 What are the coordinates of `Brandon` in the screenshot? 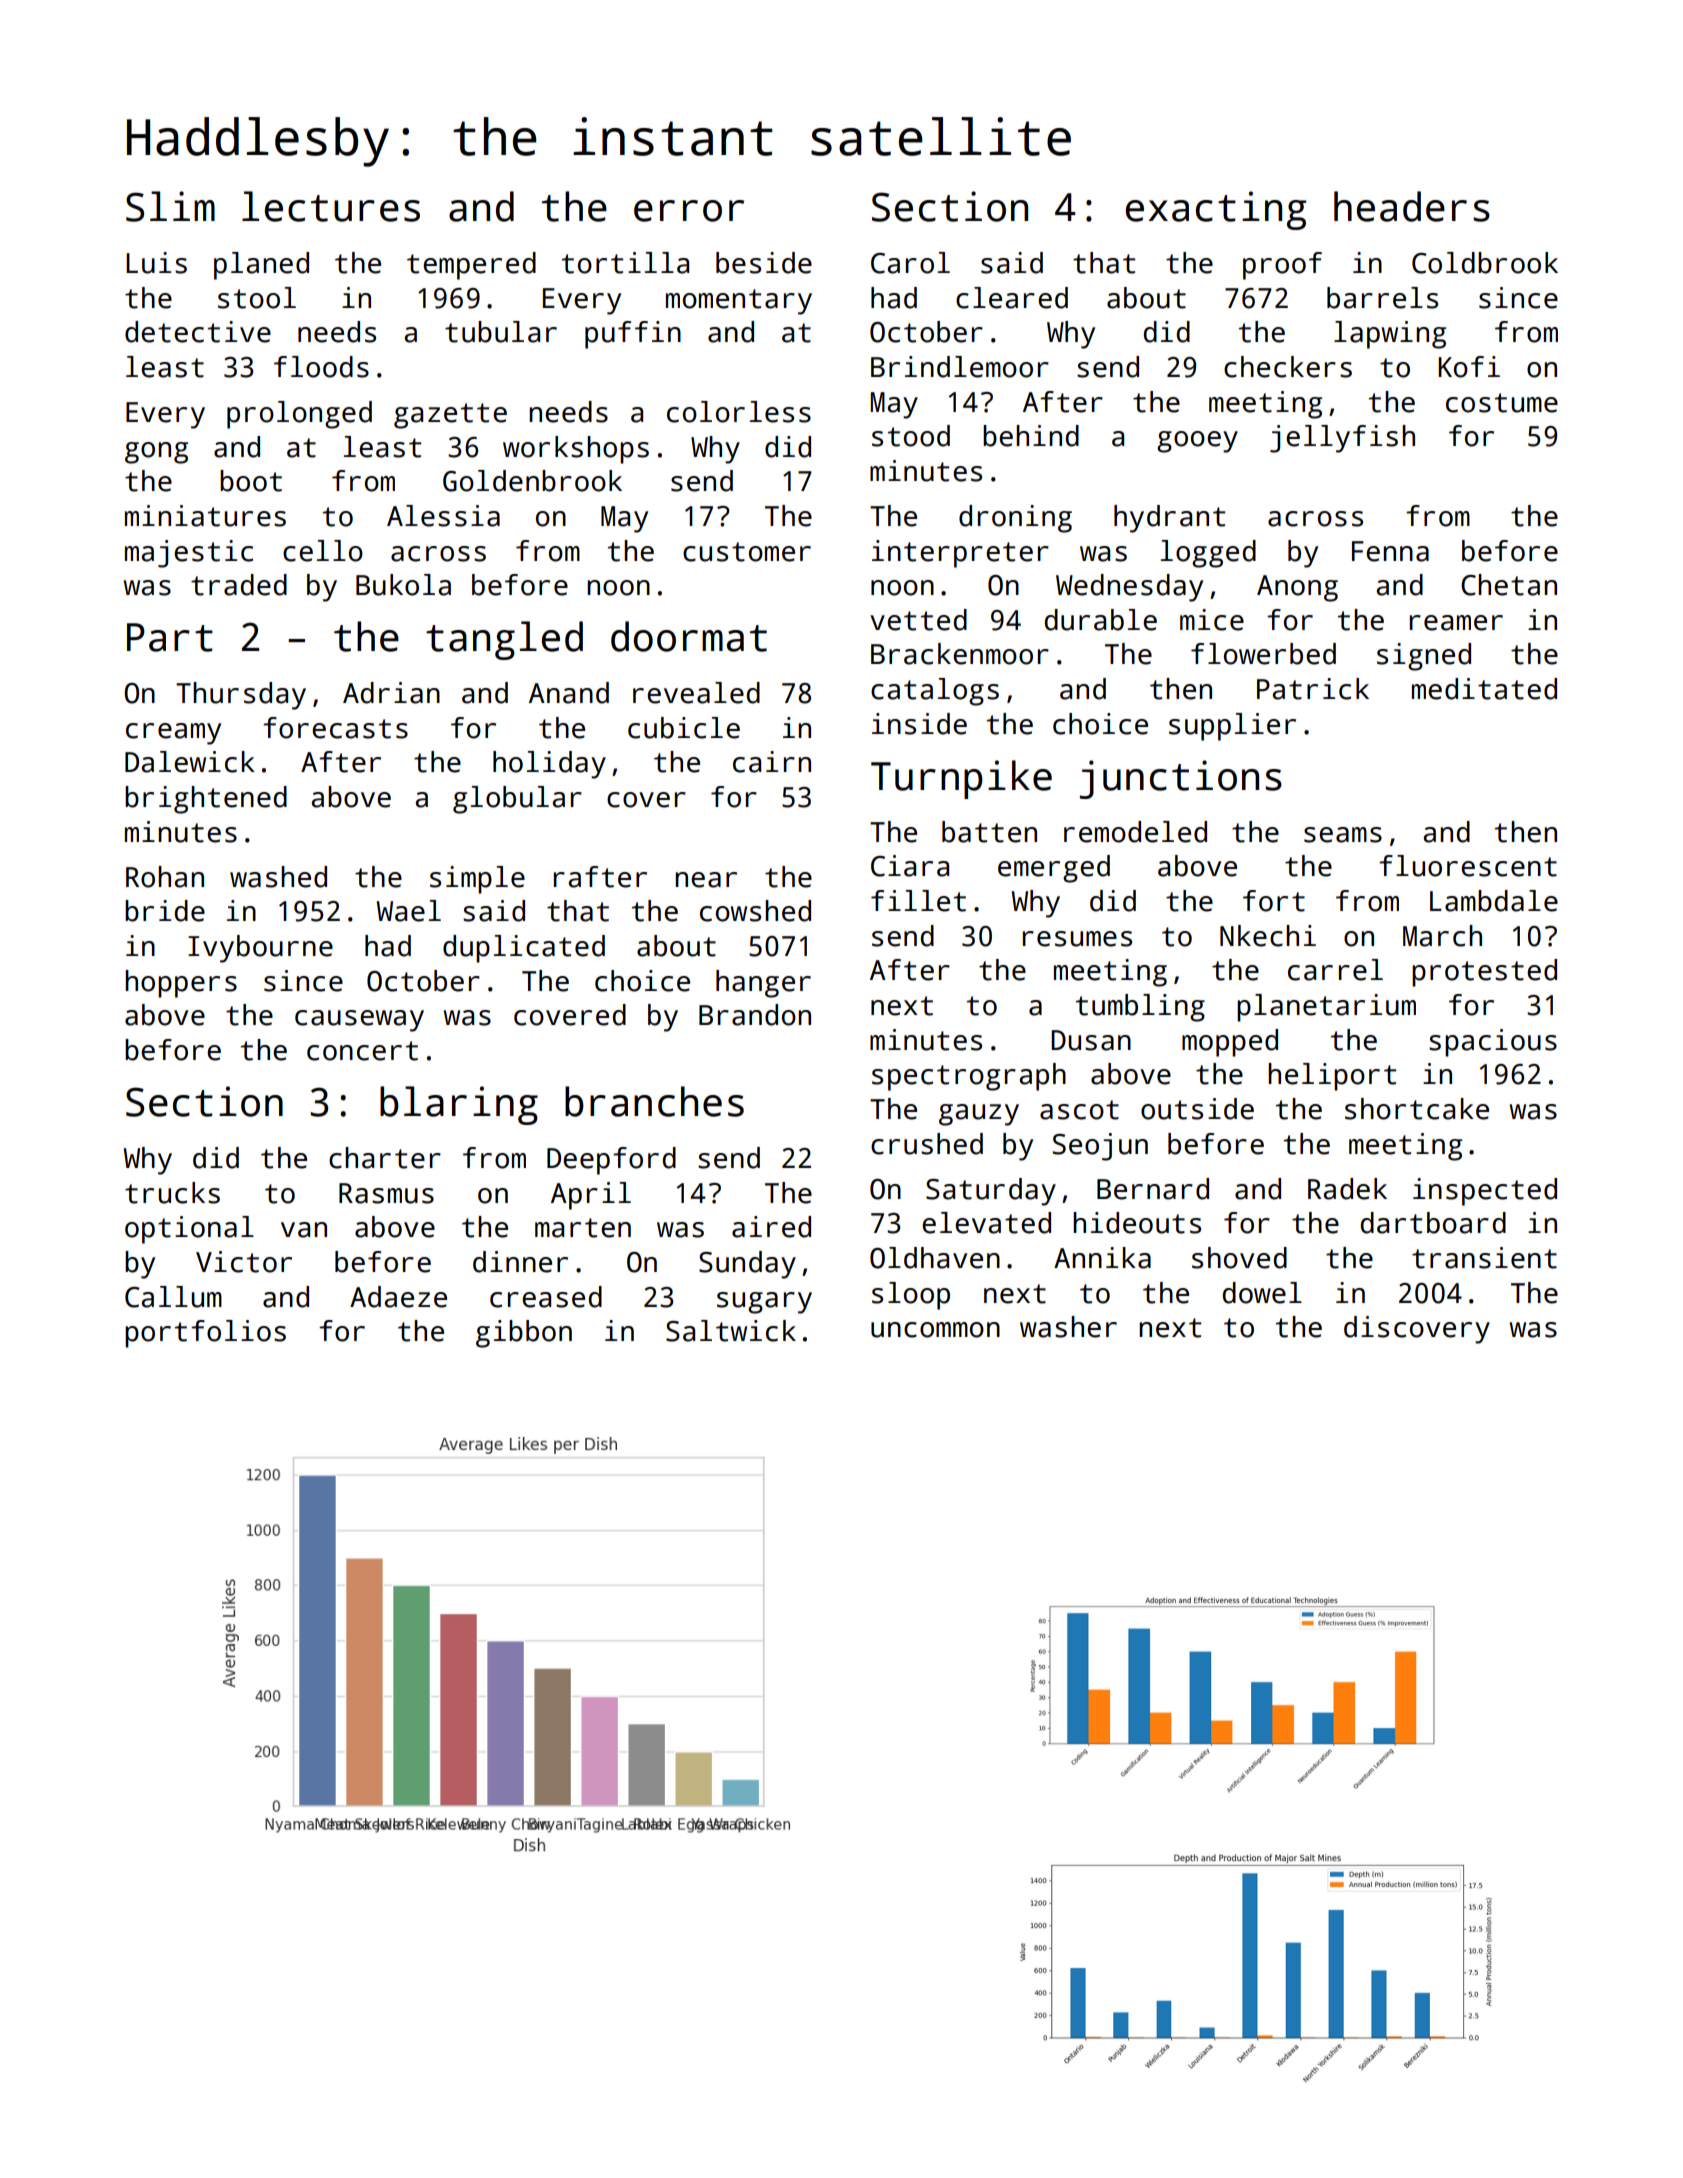 It's located at (755, 1015).
